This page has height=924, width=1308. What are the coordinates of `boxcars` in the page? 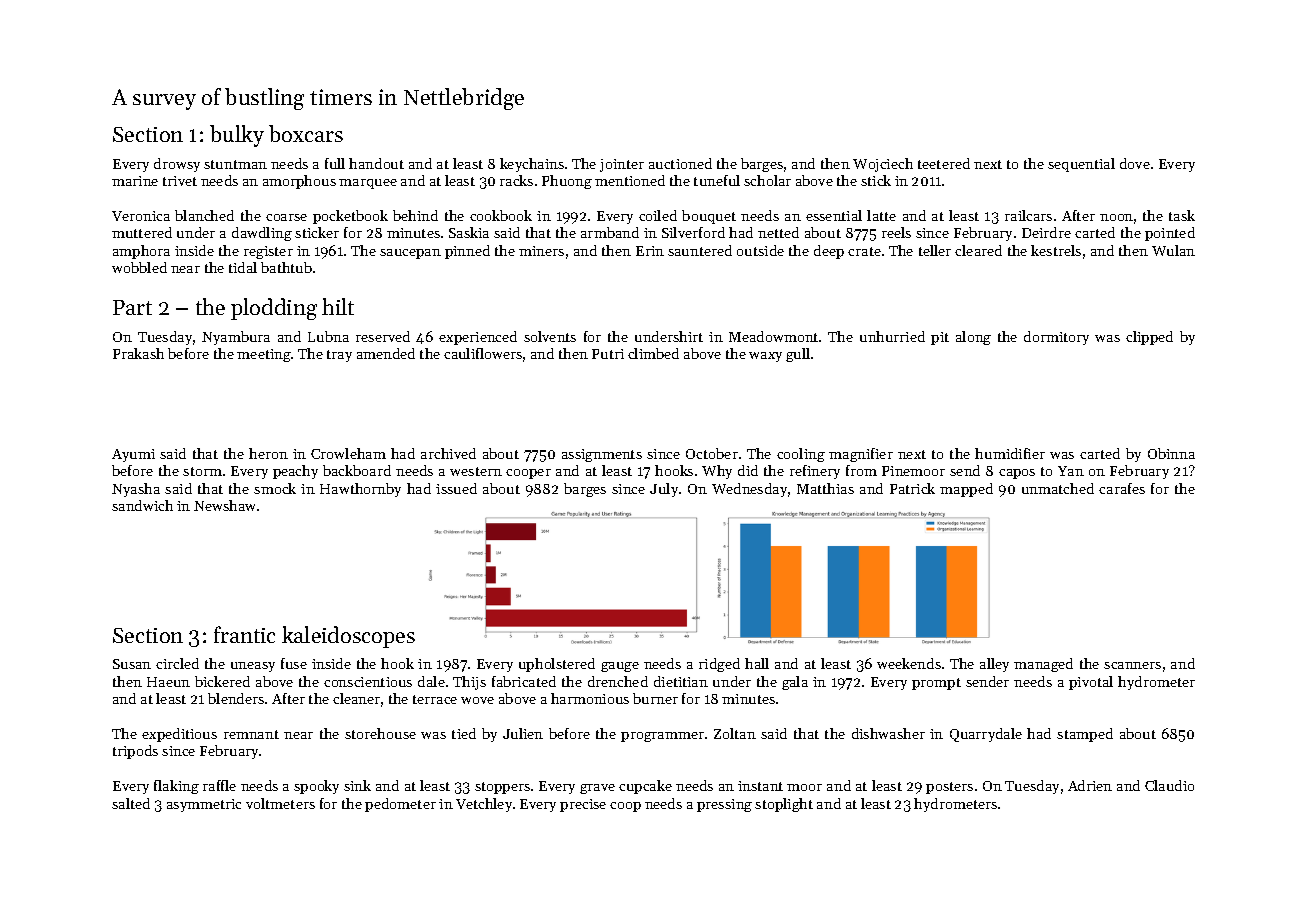 It's located at (306, 133).
